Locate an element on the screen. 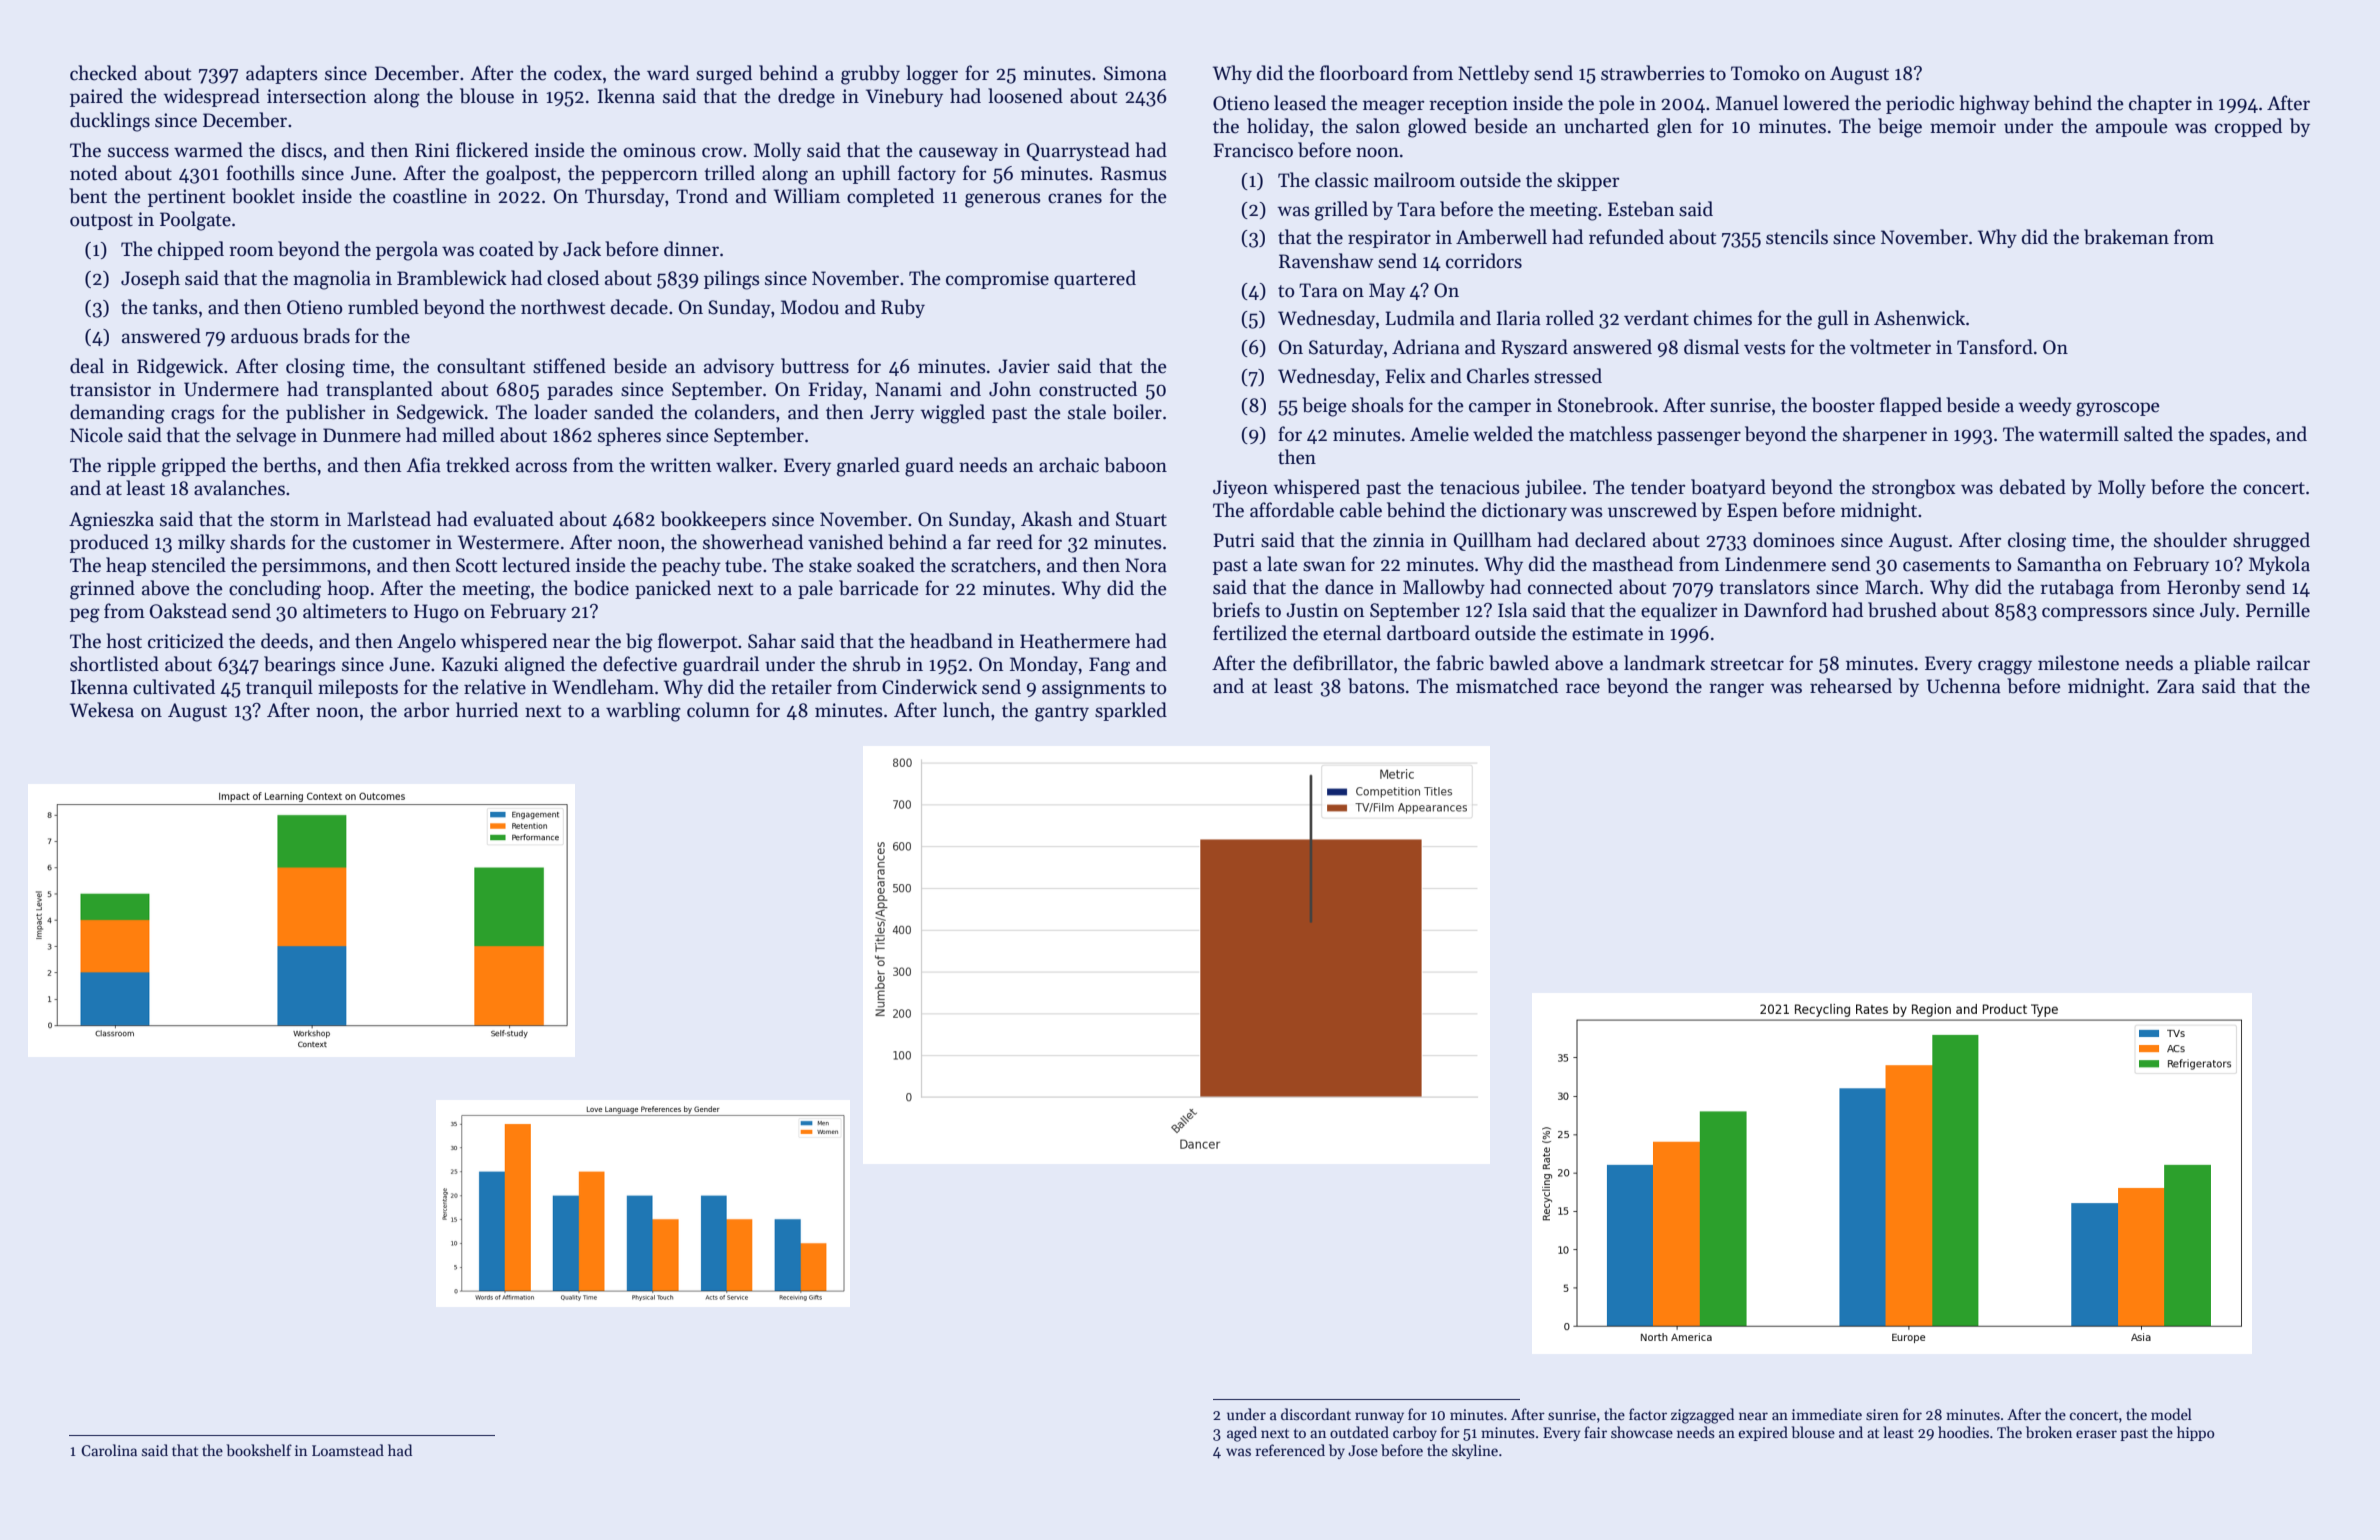 This screenshot has height=1540, width=2380. runway is located at coordinates (1379, 1417).
